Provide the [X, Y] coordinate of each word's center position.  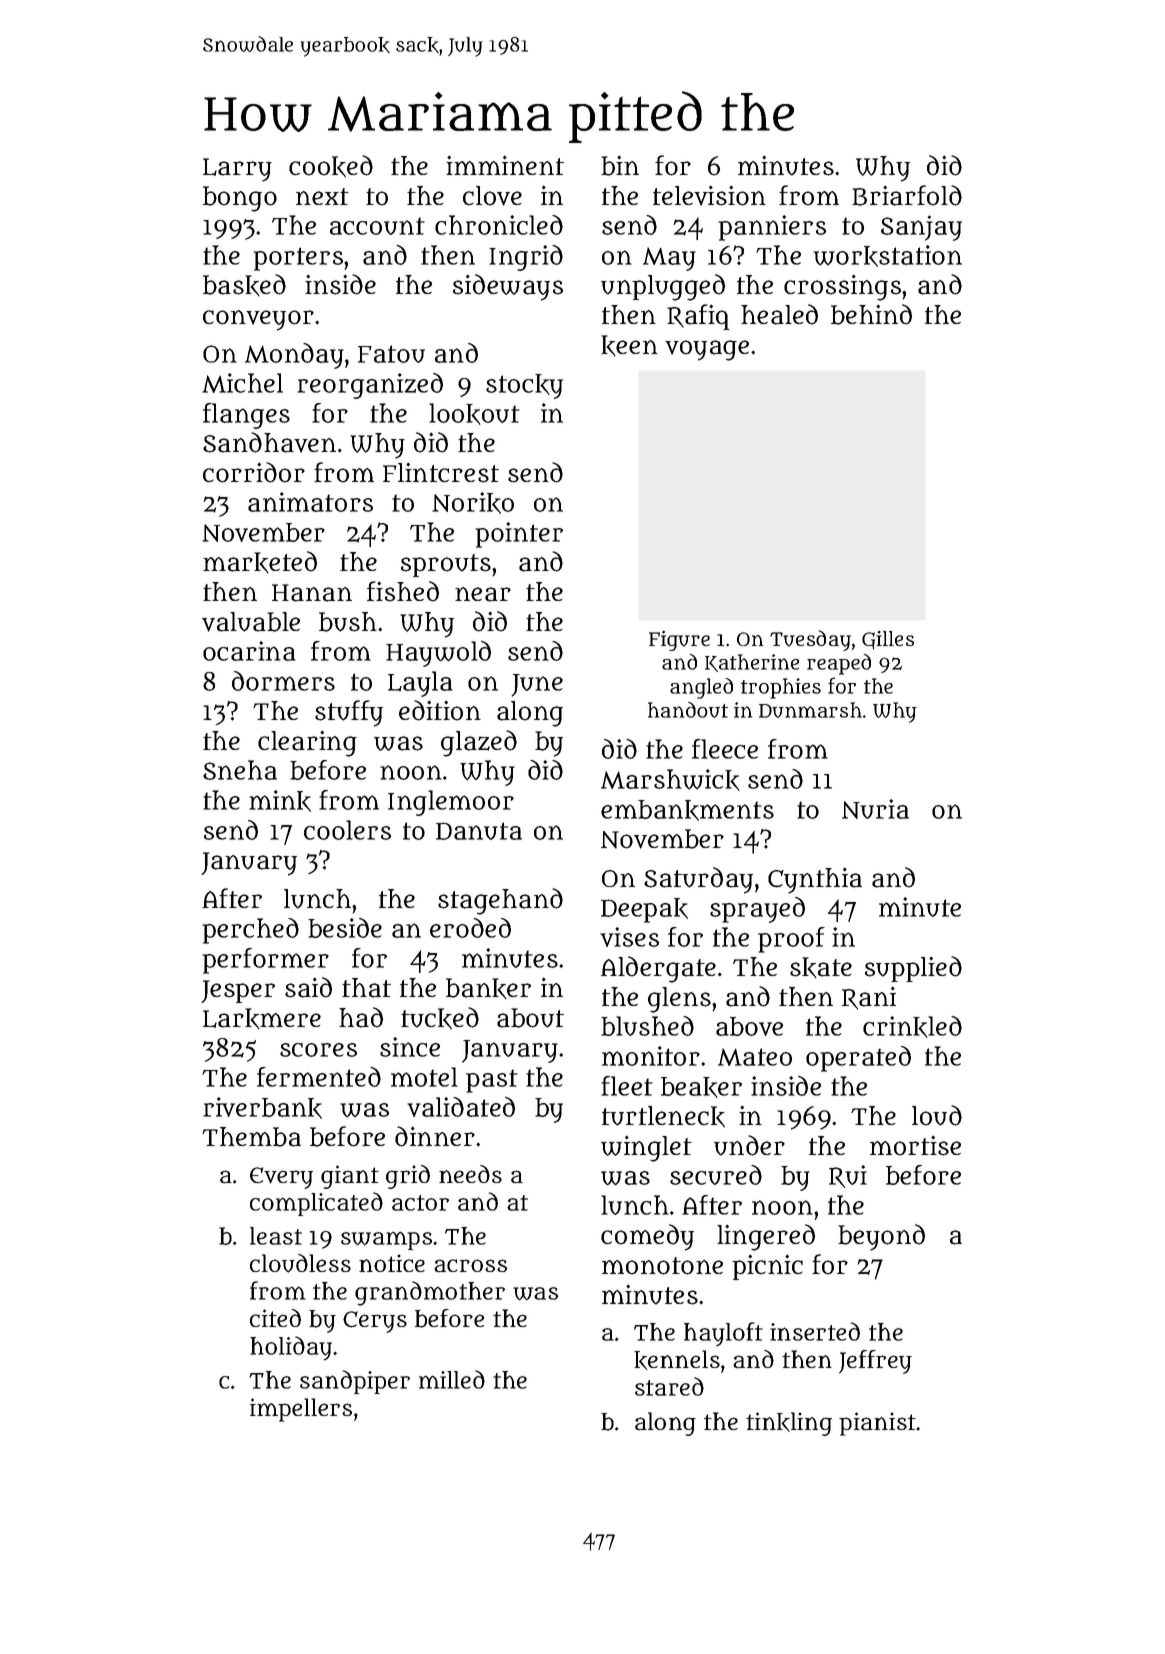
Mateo [755, 1057]
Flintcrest [441, 472]
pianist [877, 1424]
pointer [519, 535]
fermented [319, 1077]
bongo [240, 199]
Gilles [888, 640]
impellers [301, 1410]
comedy [647, 1237]
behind [871, 314]
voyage [707, 350]
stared [669, 1386]
